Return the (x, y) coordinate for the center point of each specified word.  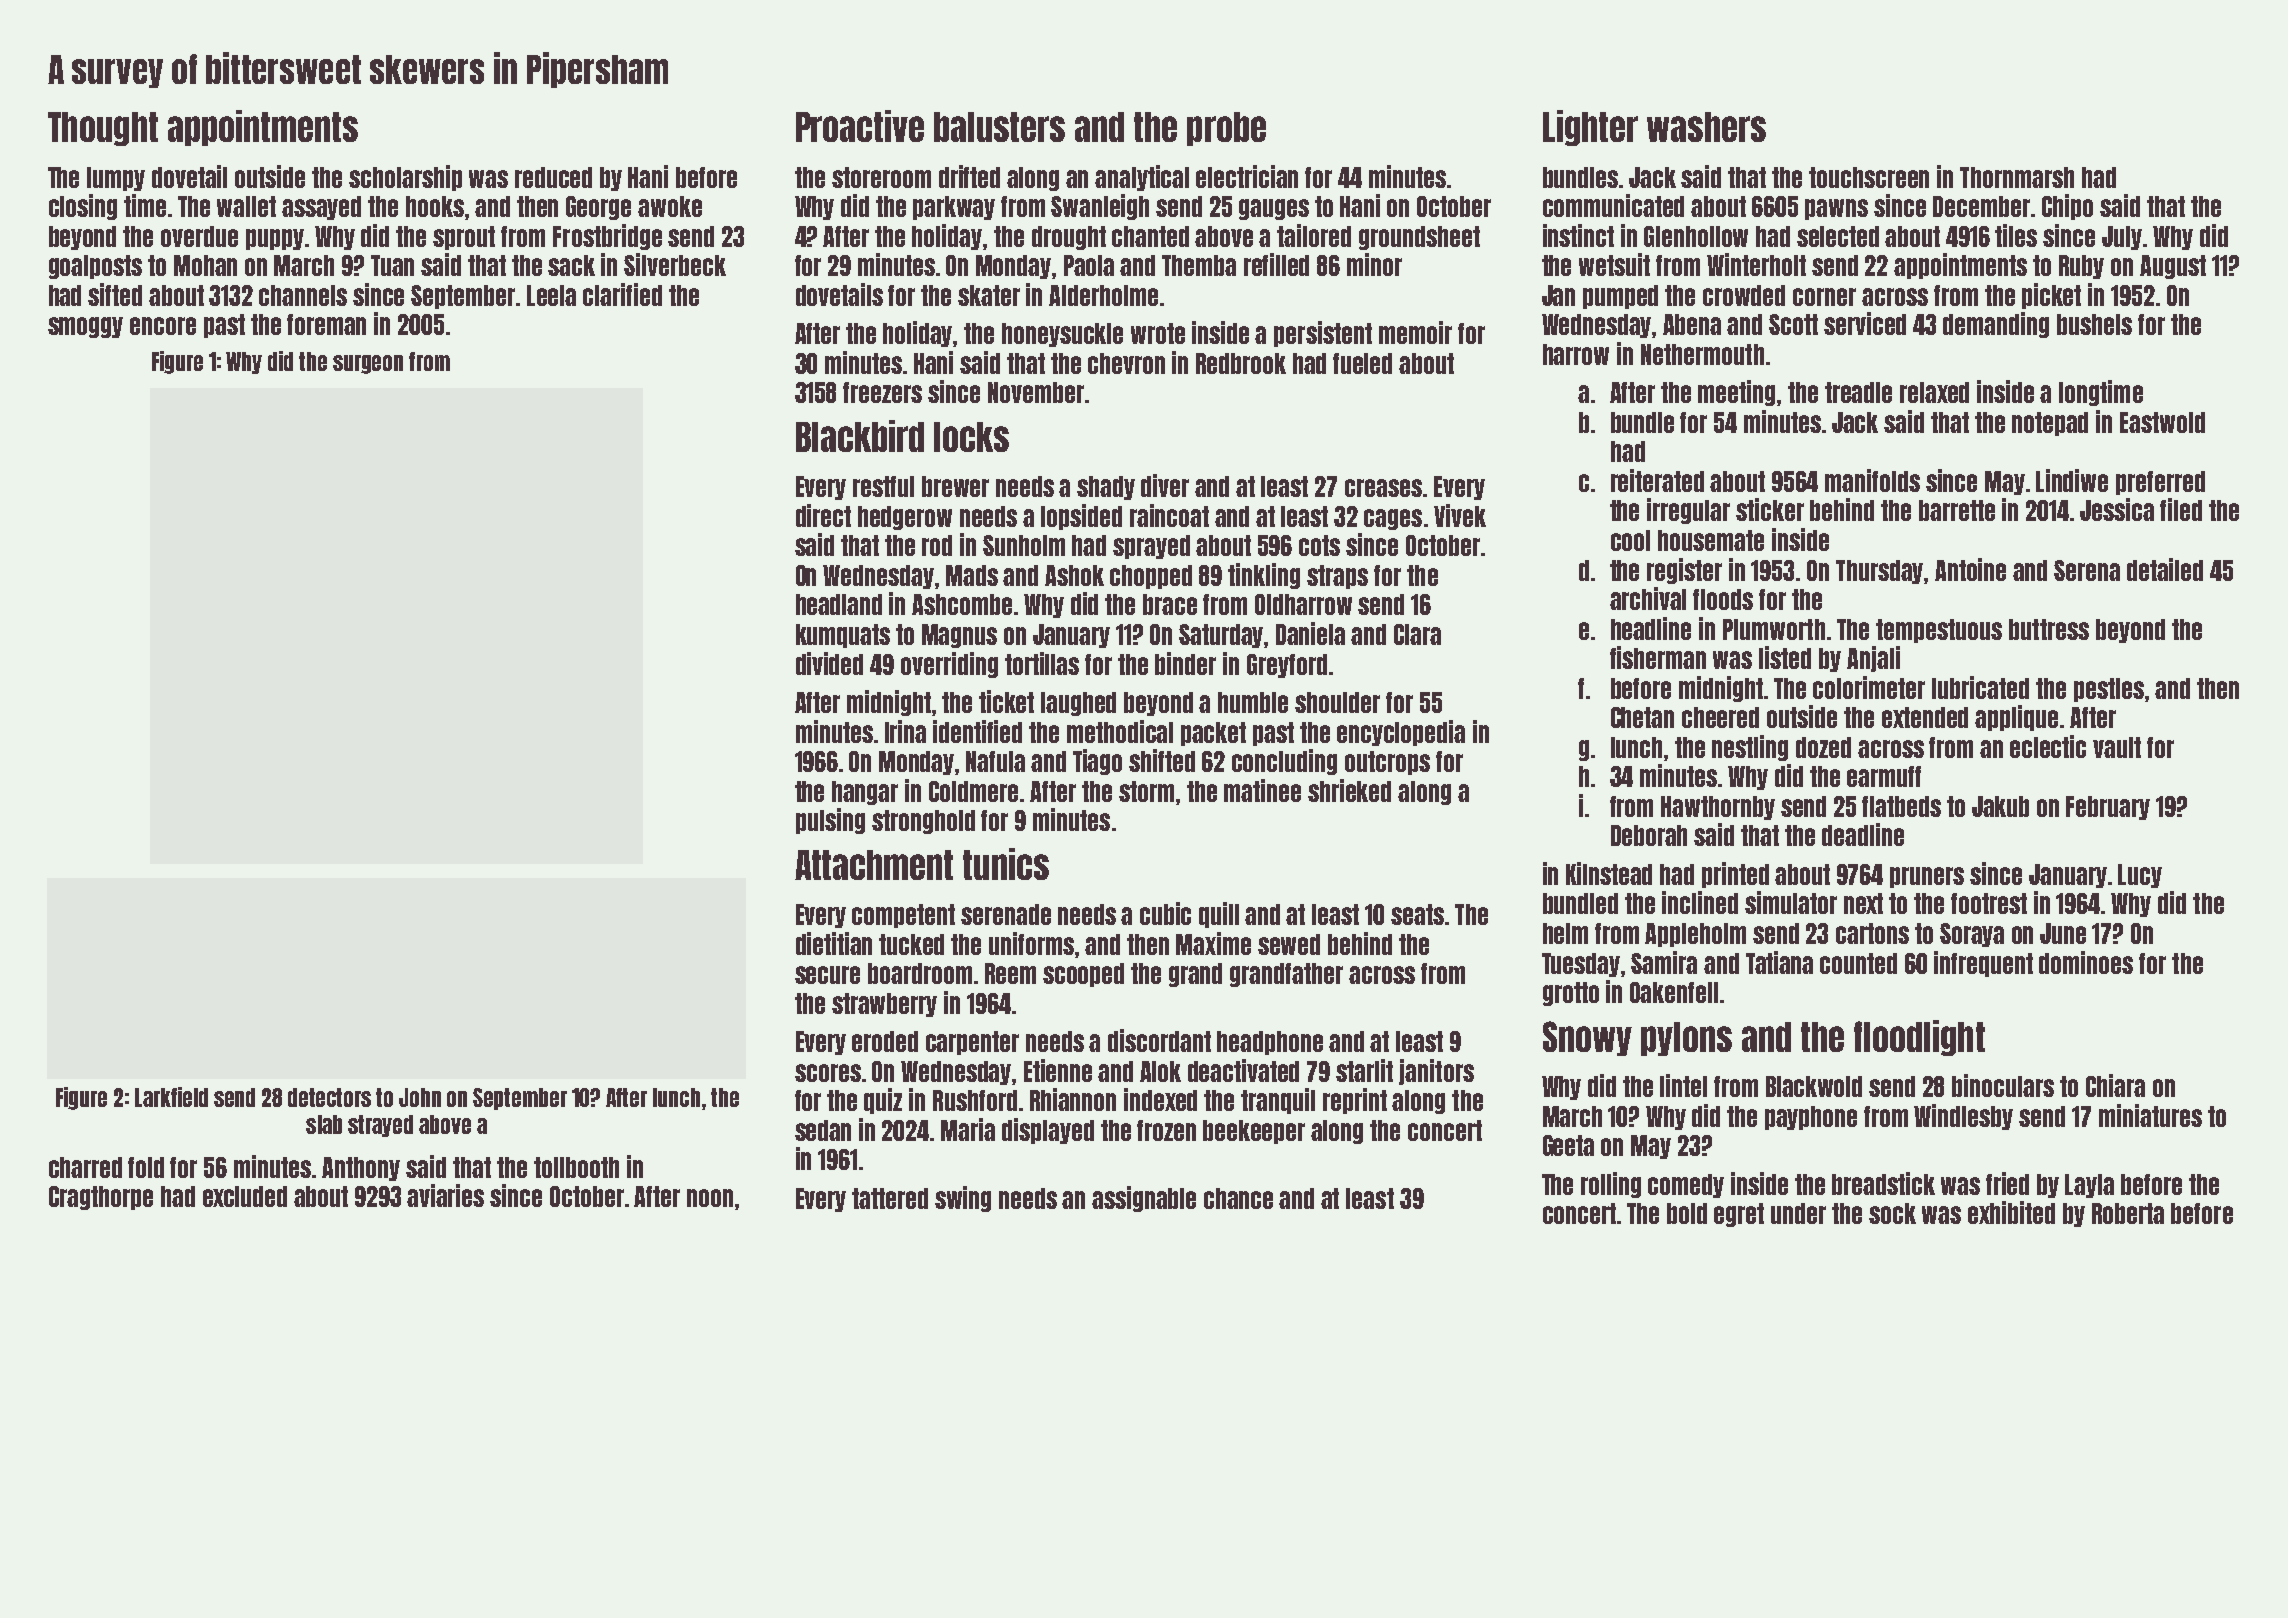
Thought (103, 129)
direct (823, 515)
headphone (1270, 1043)
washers (1706, 127)
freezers (882, 392)
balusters (999, 127)
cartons (1872, 933)
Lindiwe (2072, 480)
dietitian (834, 943)
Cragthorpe (101, 1198)
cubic (1165, 913)
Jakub (2000, 806)
